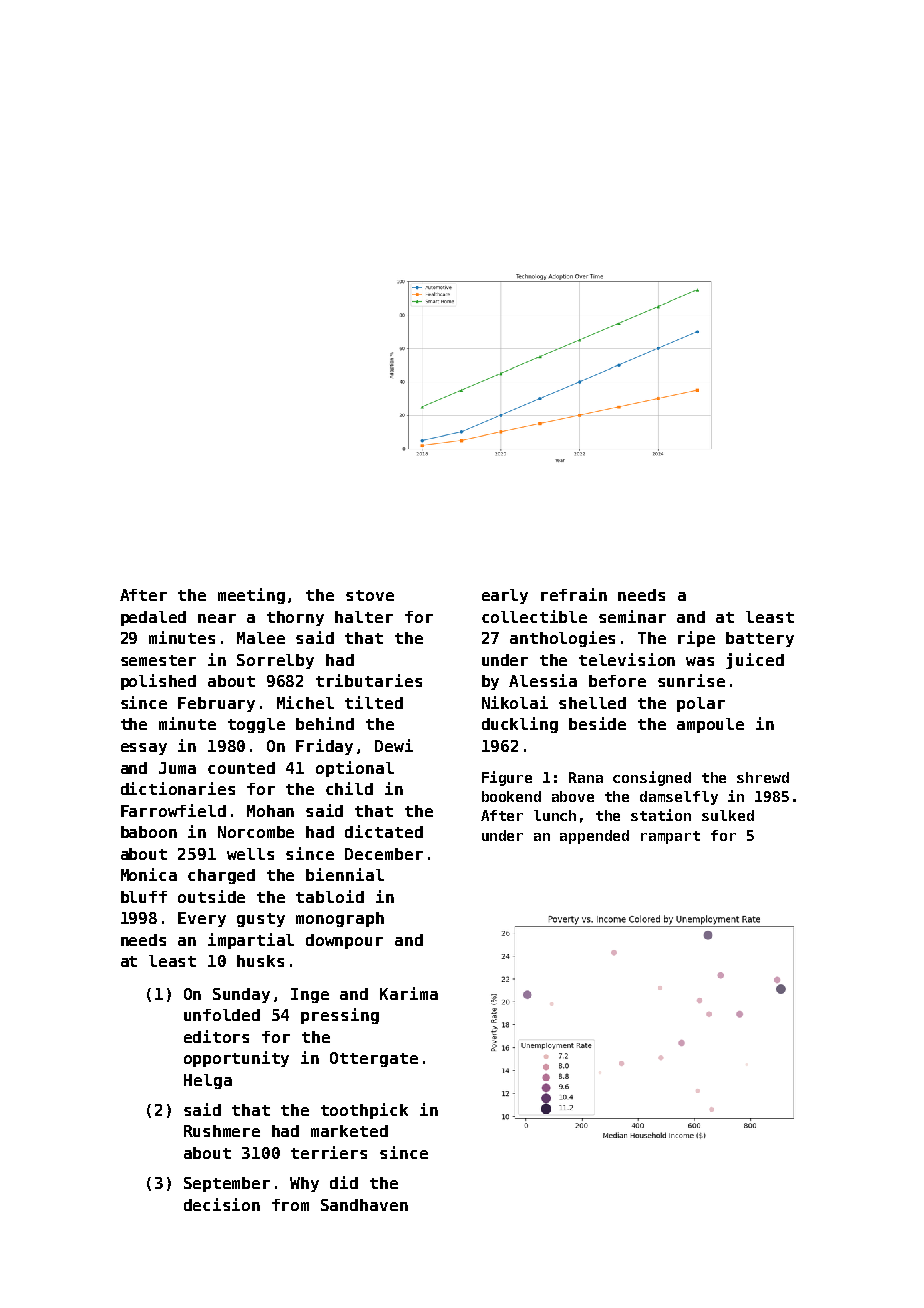  I want to click on appended, so click(594, 837).
